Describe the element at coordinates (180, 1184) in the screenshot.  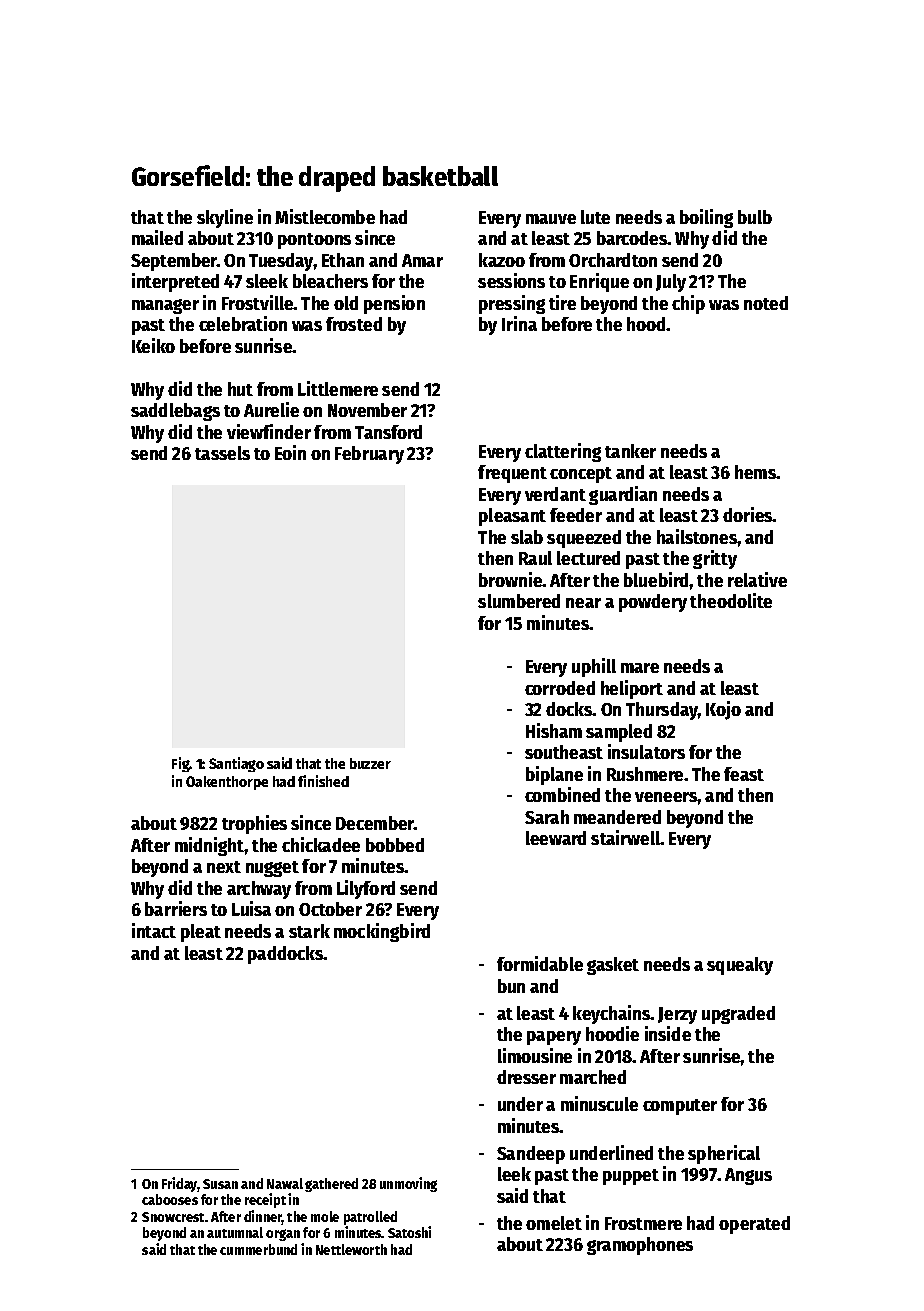
I see `Friday` at that location.
